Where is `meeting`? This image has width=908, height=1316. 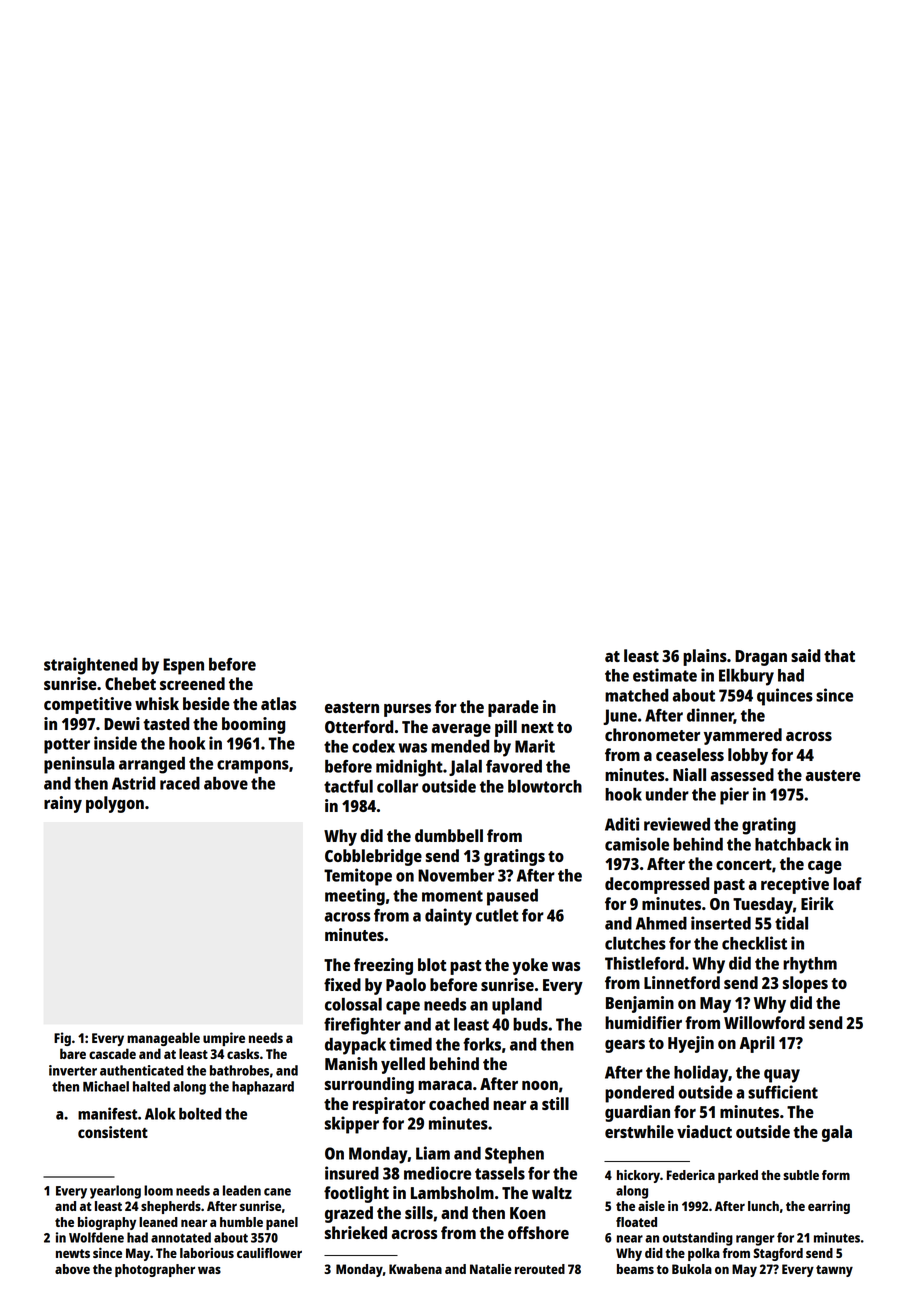
meeting is located at coordinates (355, 897).
